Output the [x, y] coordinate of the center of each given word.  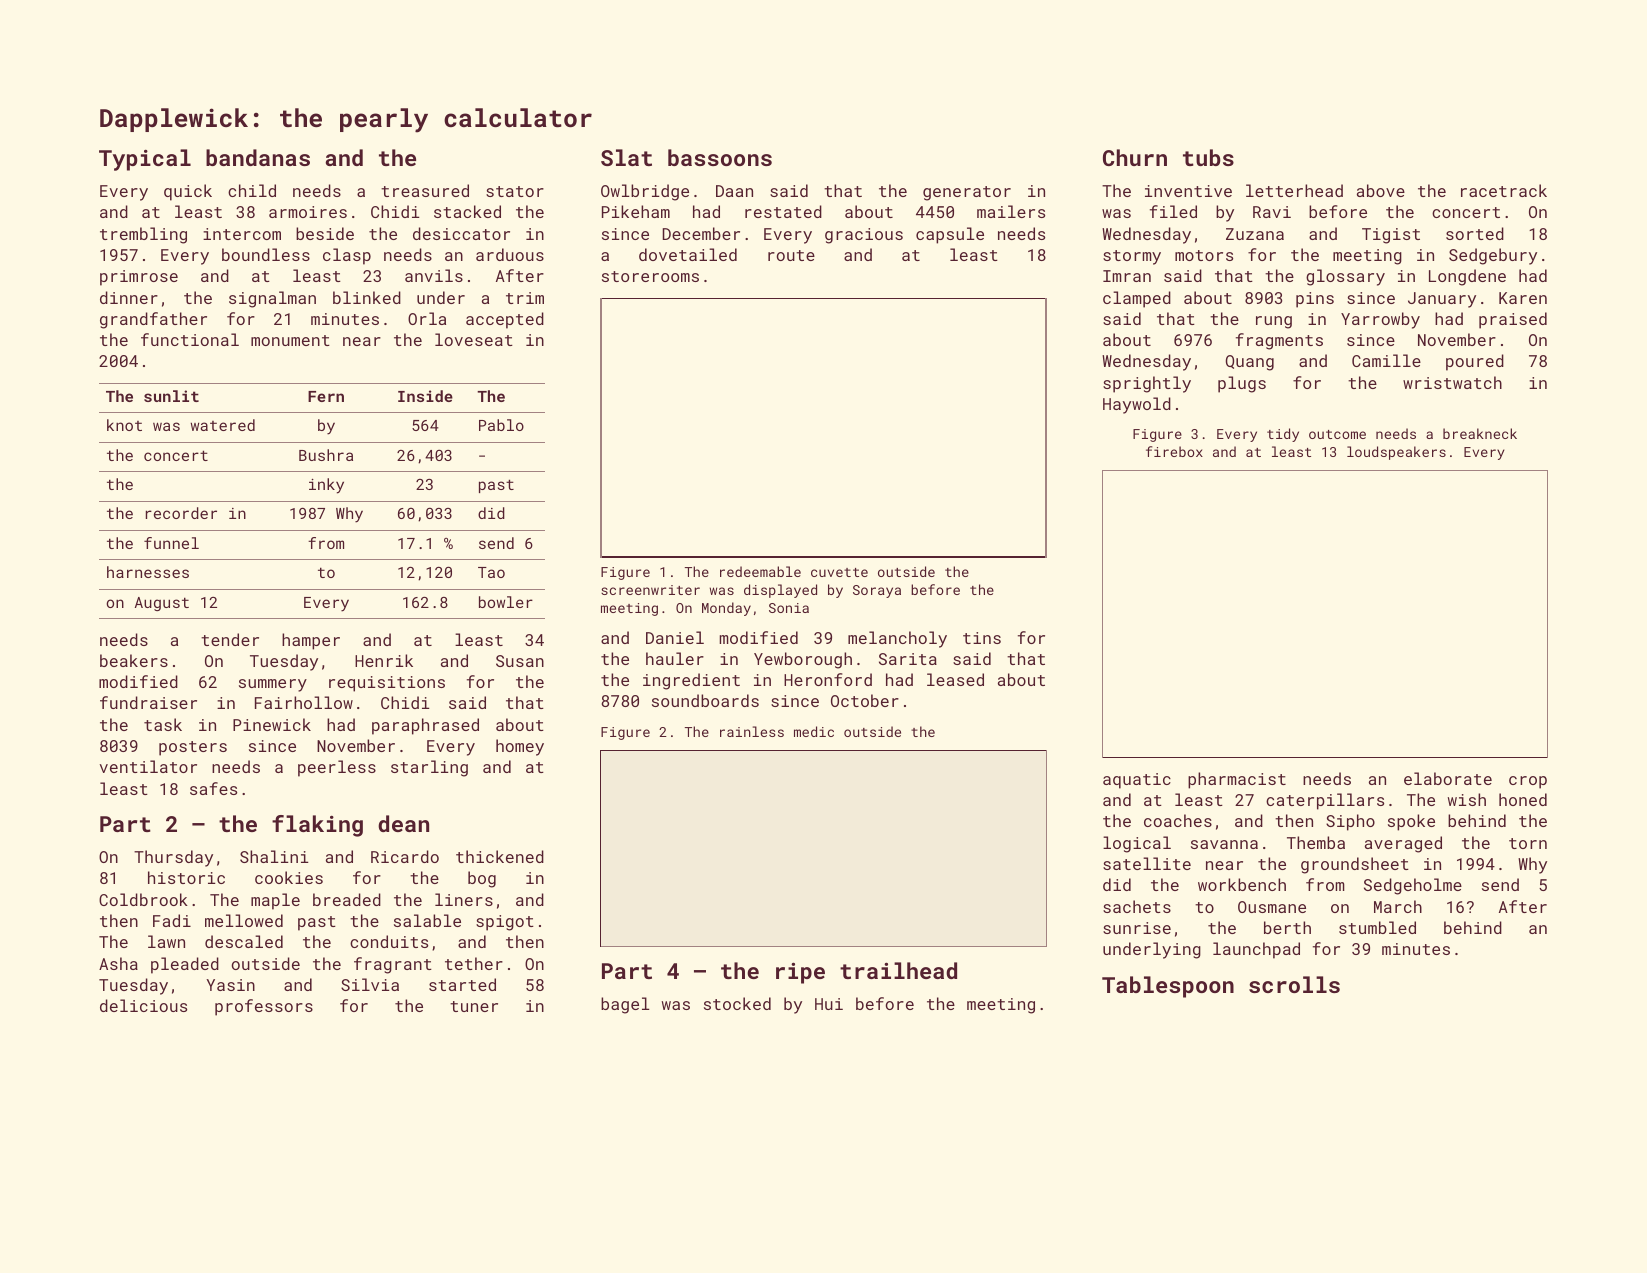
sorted [1475, 233]
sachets [1137, 906]
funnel [171, 543]
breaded [347, 899]
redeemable [760, 571]
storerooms [650, 276]
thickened [500, 856]
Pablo [501, 425]
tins [982, 638]
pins [1315, 300]
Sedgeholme [1413, 886]
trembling [143, 235]
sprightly [1147, 384]
